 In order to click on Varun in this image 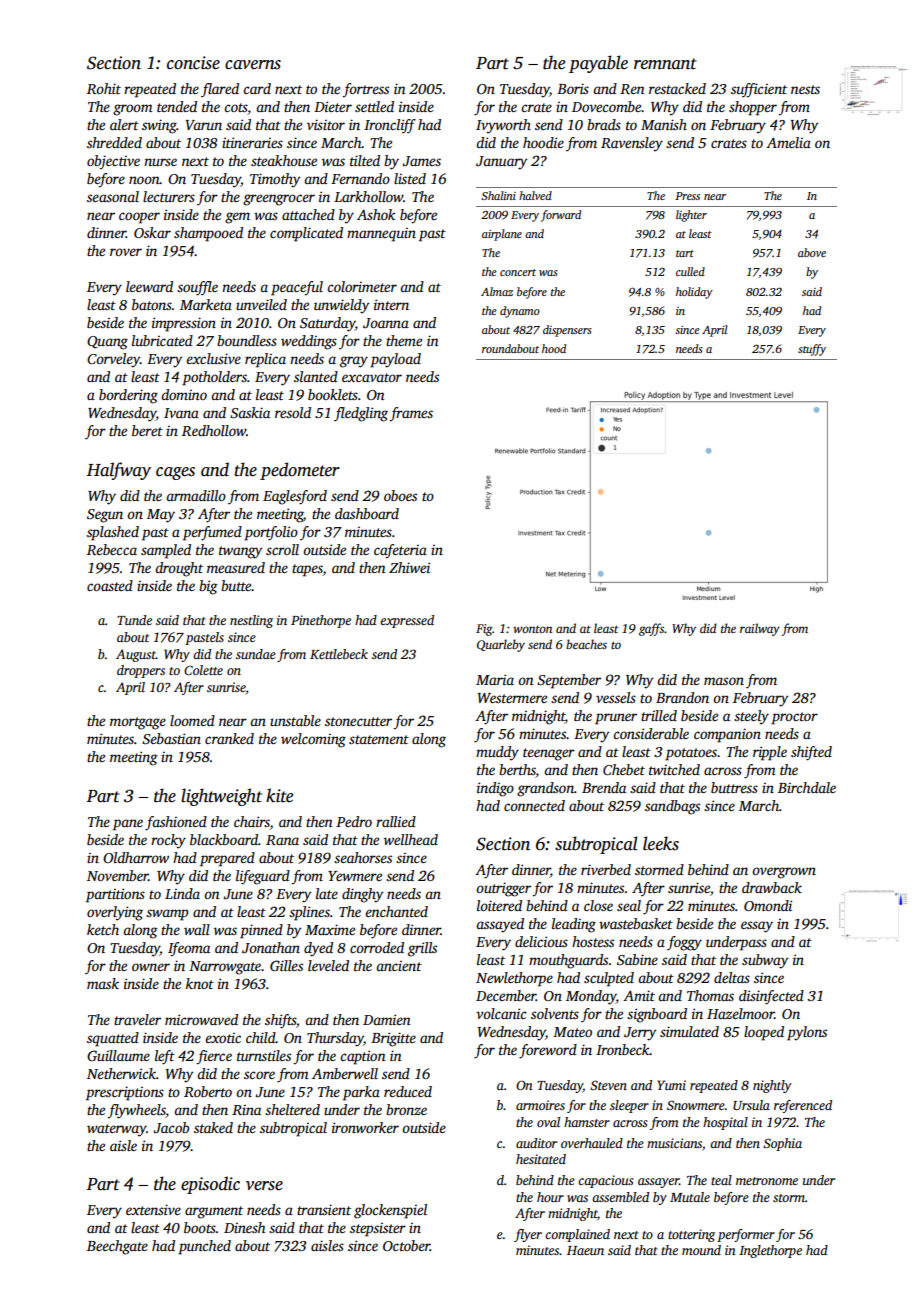, I will do `click(203, 125)`.
